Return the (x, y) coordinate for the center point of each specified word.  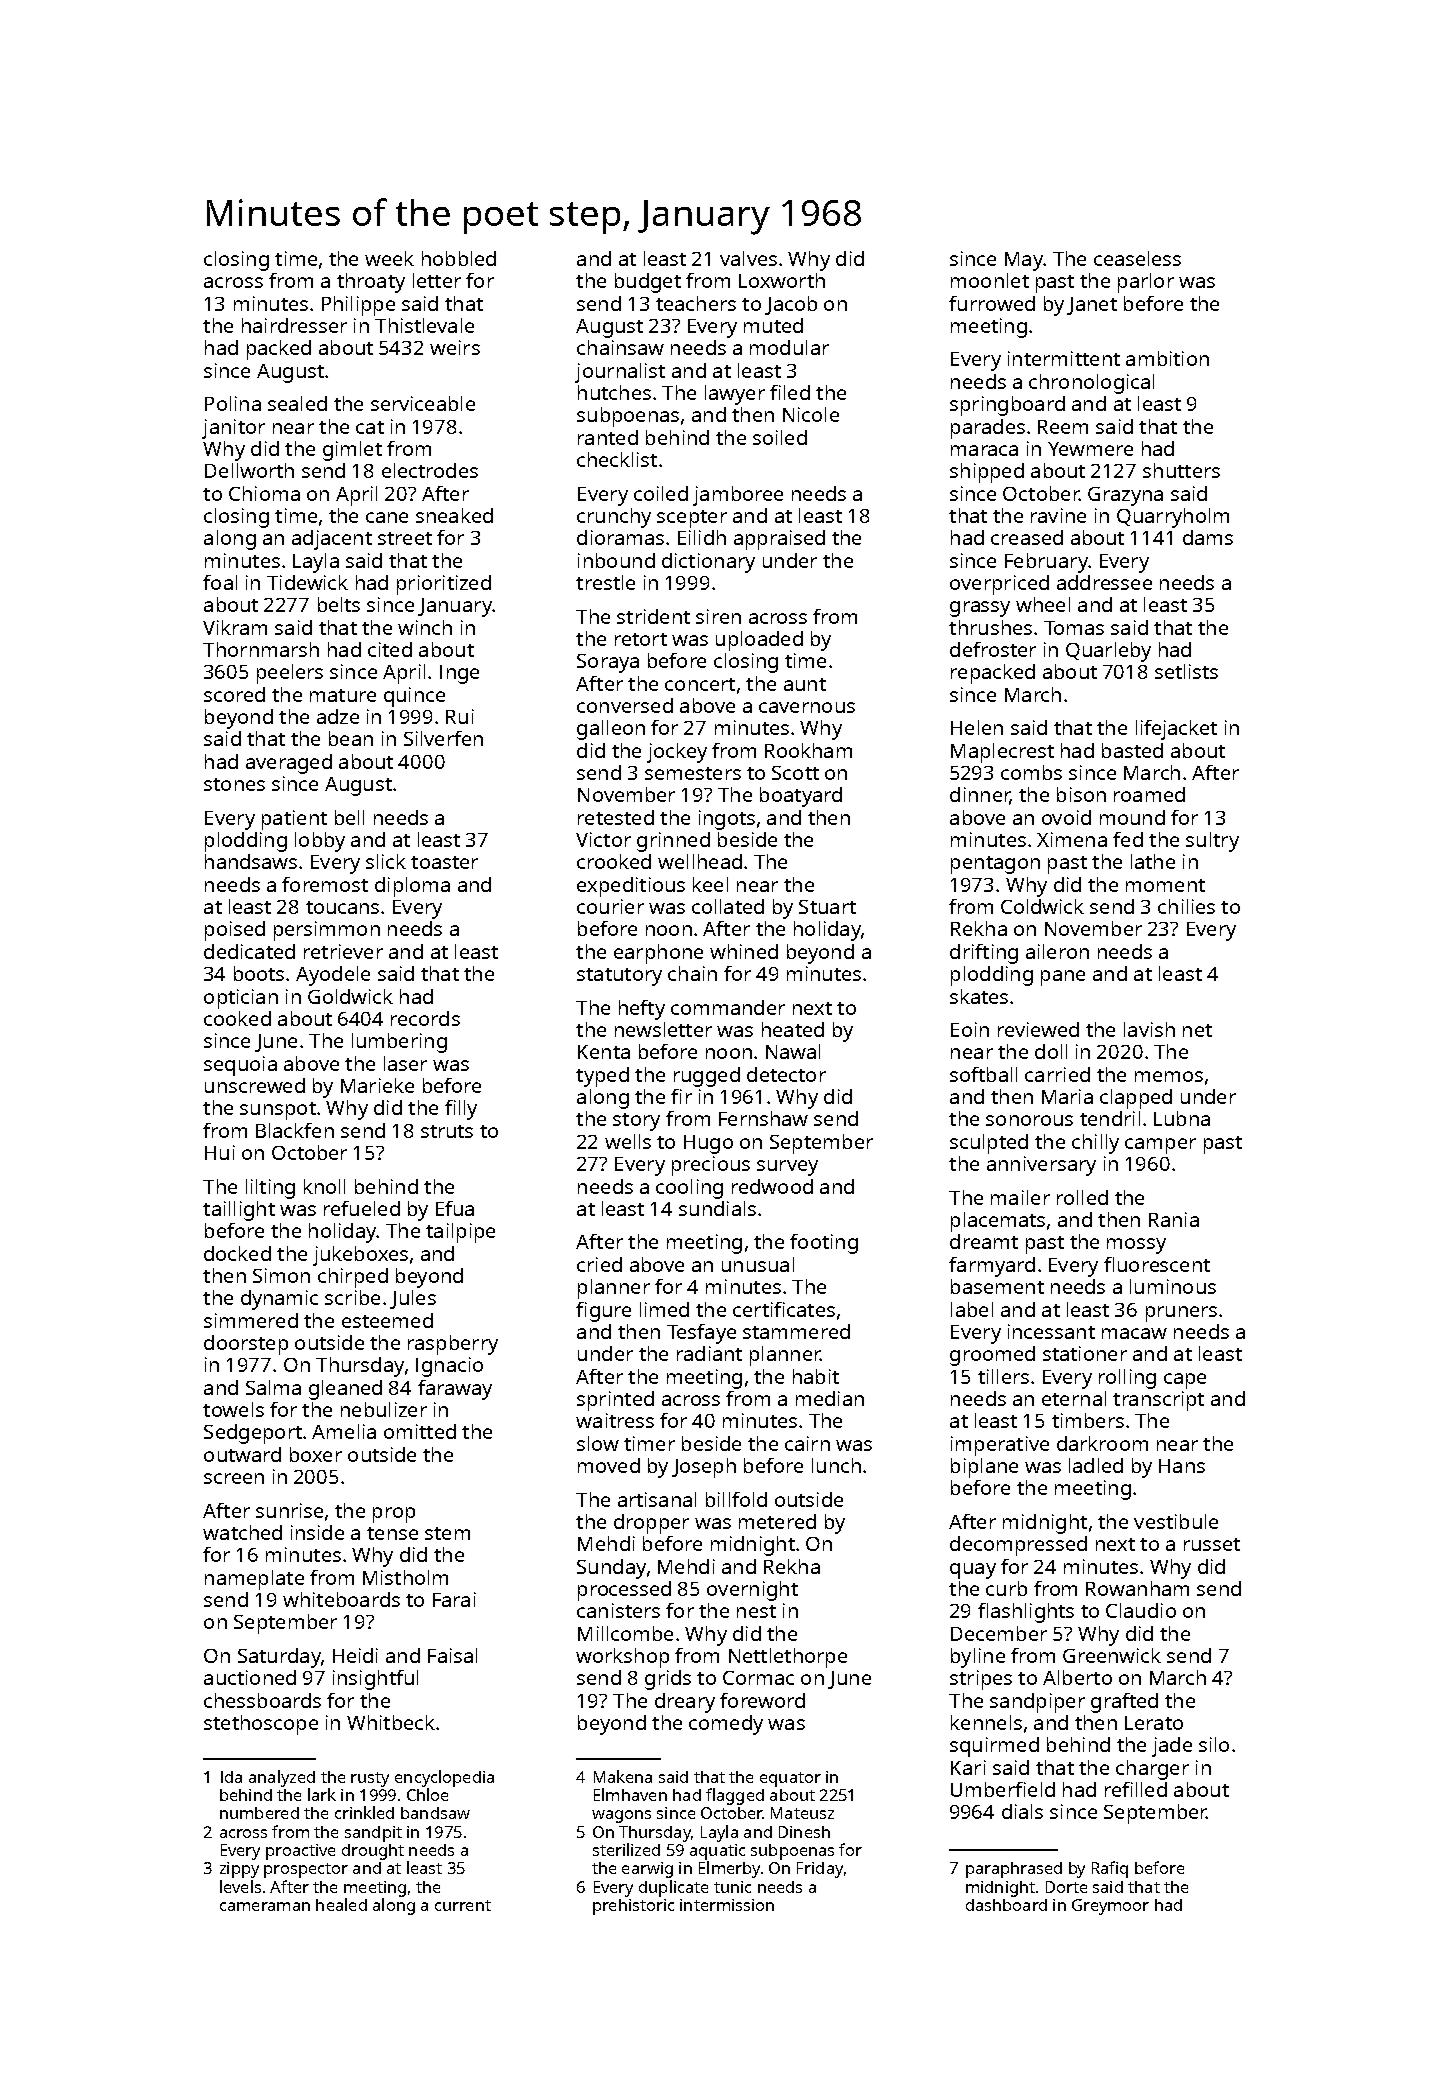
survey (787, 1168)
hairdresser (294, 325)
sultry (1212, 842)
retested (616, 817)
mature (343, 695)
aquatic (717, 1852)
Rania (1174, 1219)
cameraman (265, 1906)
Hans (1182, 1466)
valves (748, 258)
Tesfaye (701, 1334)
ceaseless (1137, 258)
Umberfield (1003, 1789)
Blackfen (295, 1130)
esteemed (387, 1320)
